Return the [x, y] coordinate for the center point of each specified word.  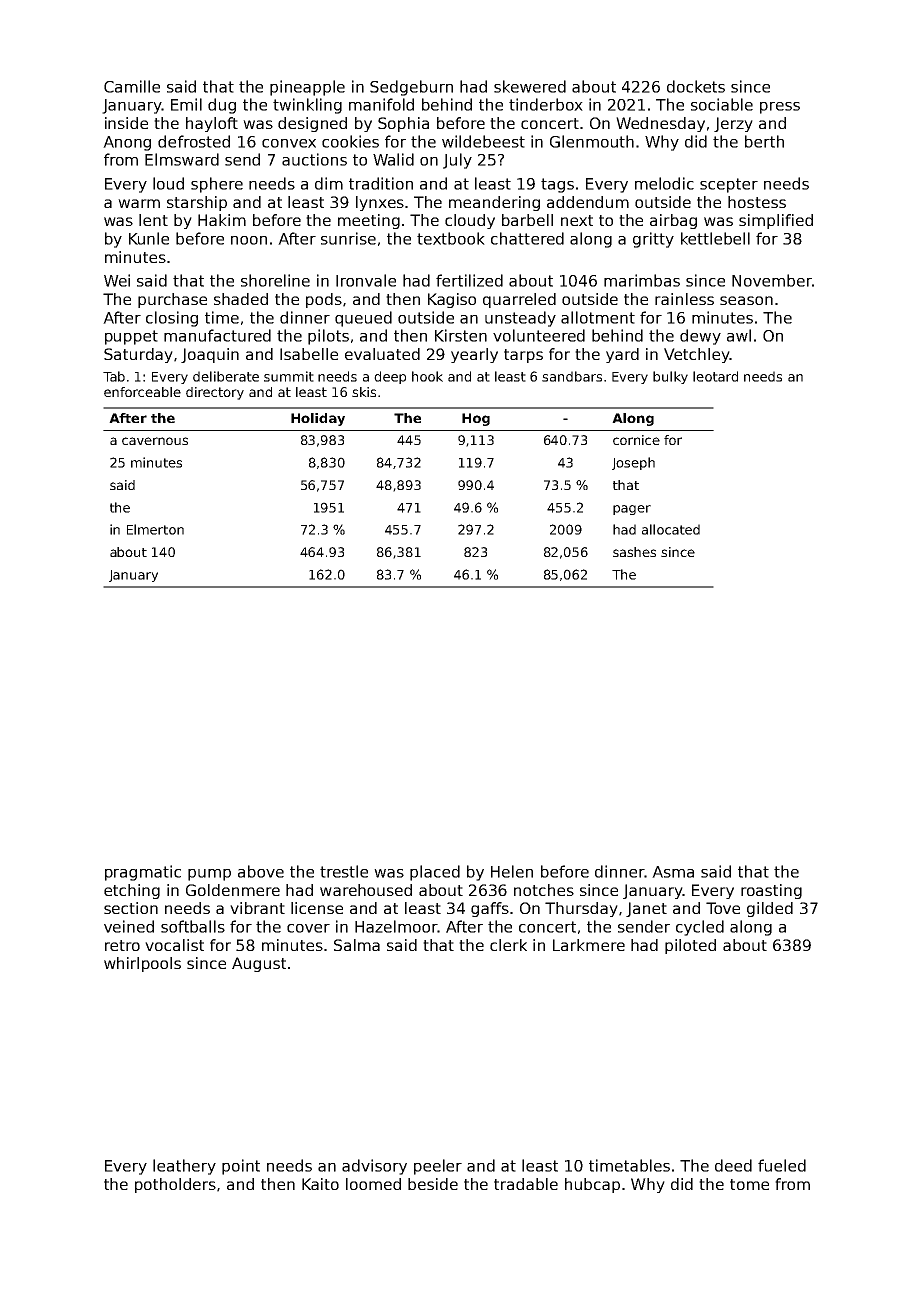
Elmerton [155, 529]
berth [764, 141]
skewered [530, 86]
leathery [184, 1167]
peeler [438, 1167]
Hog [476, 419]
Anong [127, 143]
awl [739, 335]
